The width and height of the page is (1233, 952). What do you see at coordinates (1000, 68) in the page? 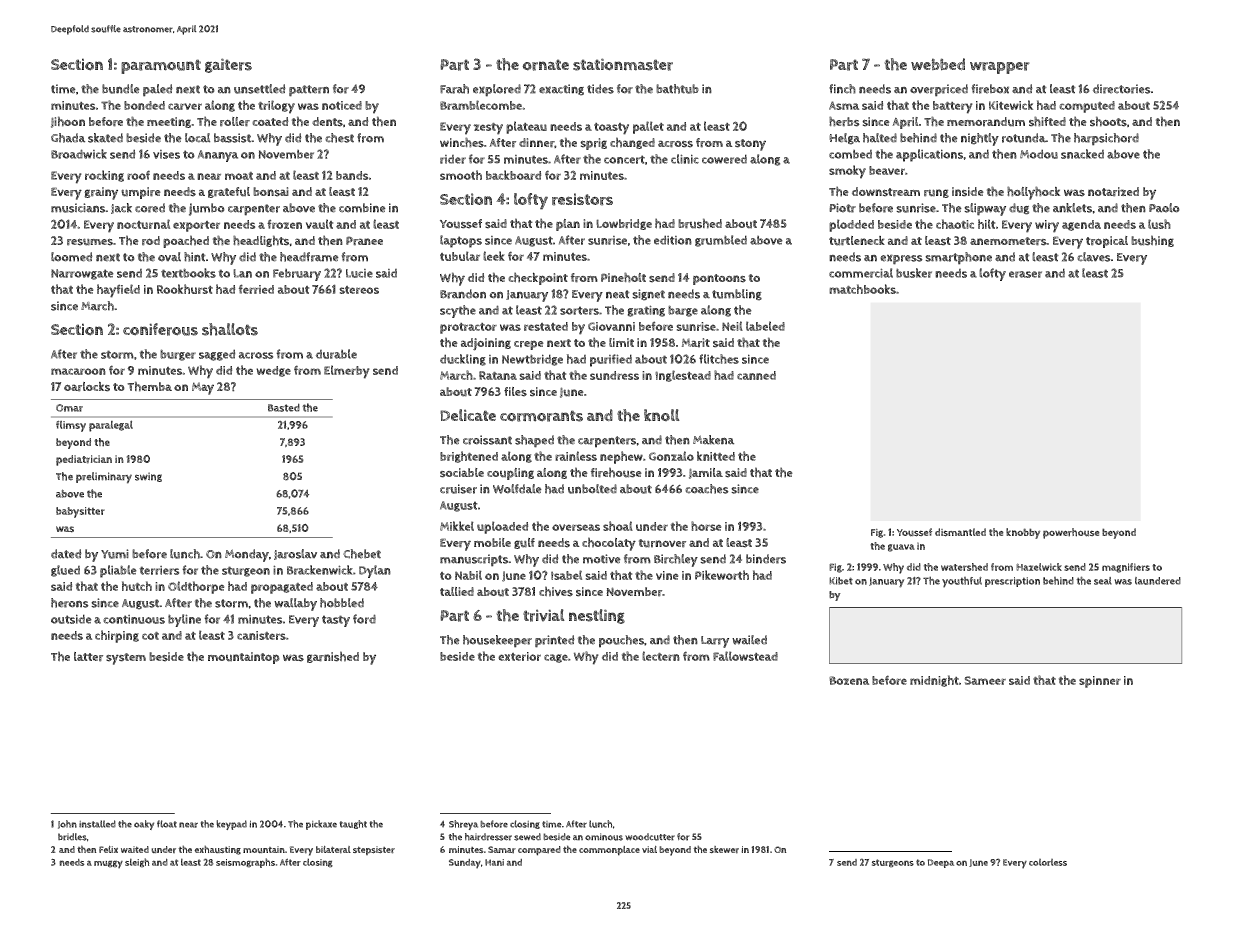
I see `wrapper` at bounding box center [1000, 68].
